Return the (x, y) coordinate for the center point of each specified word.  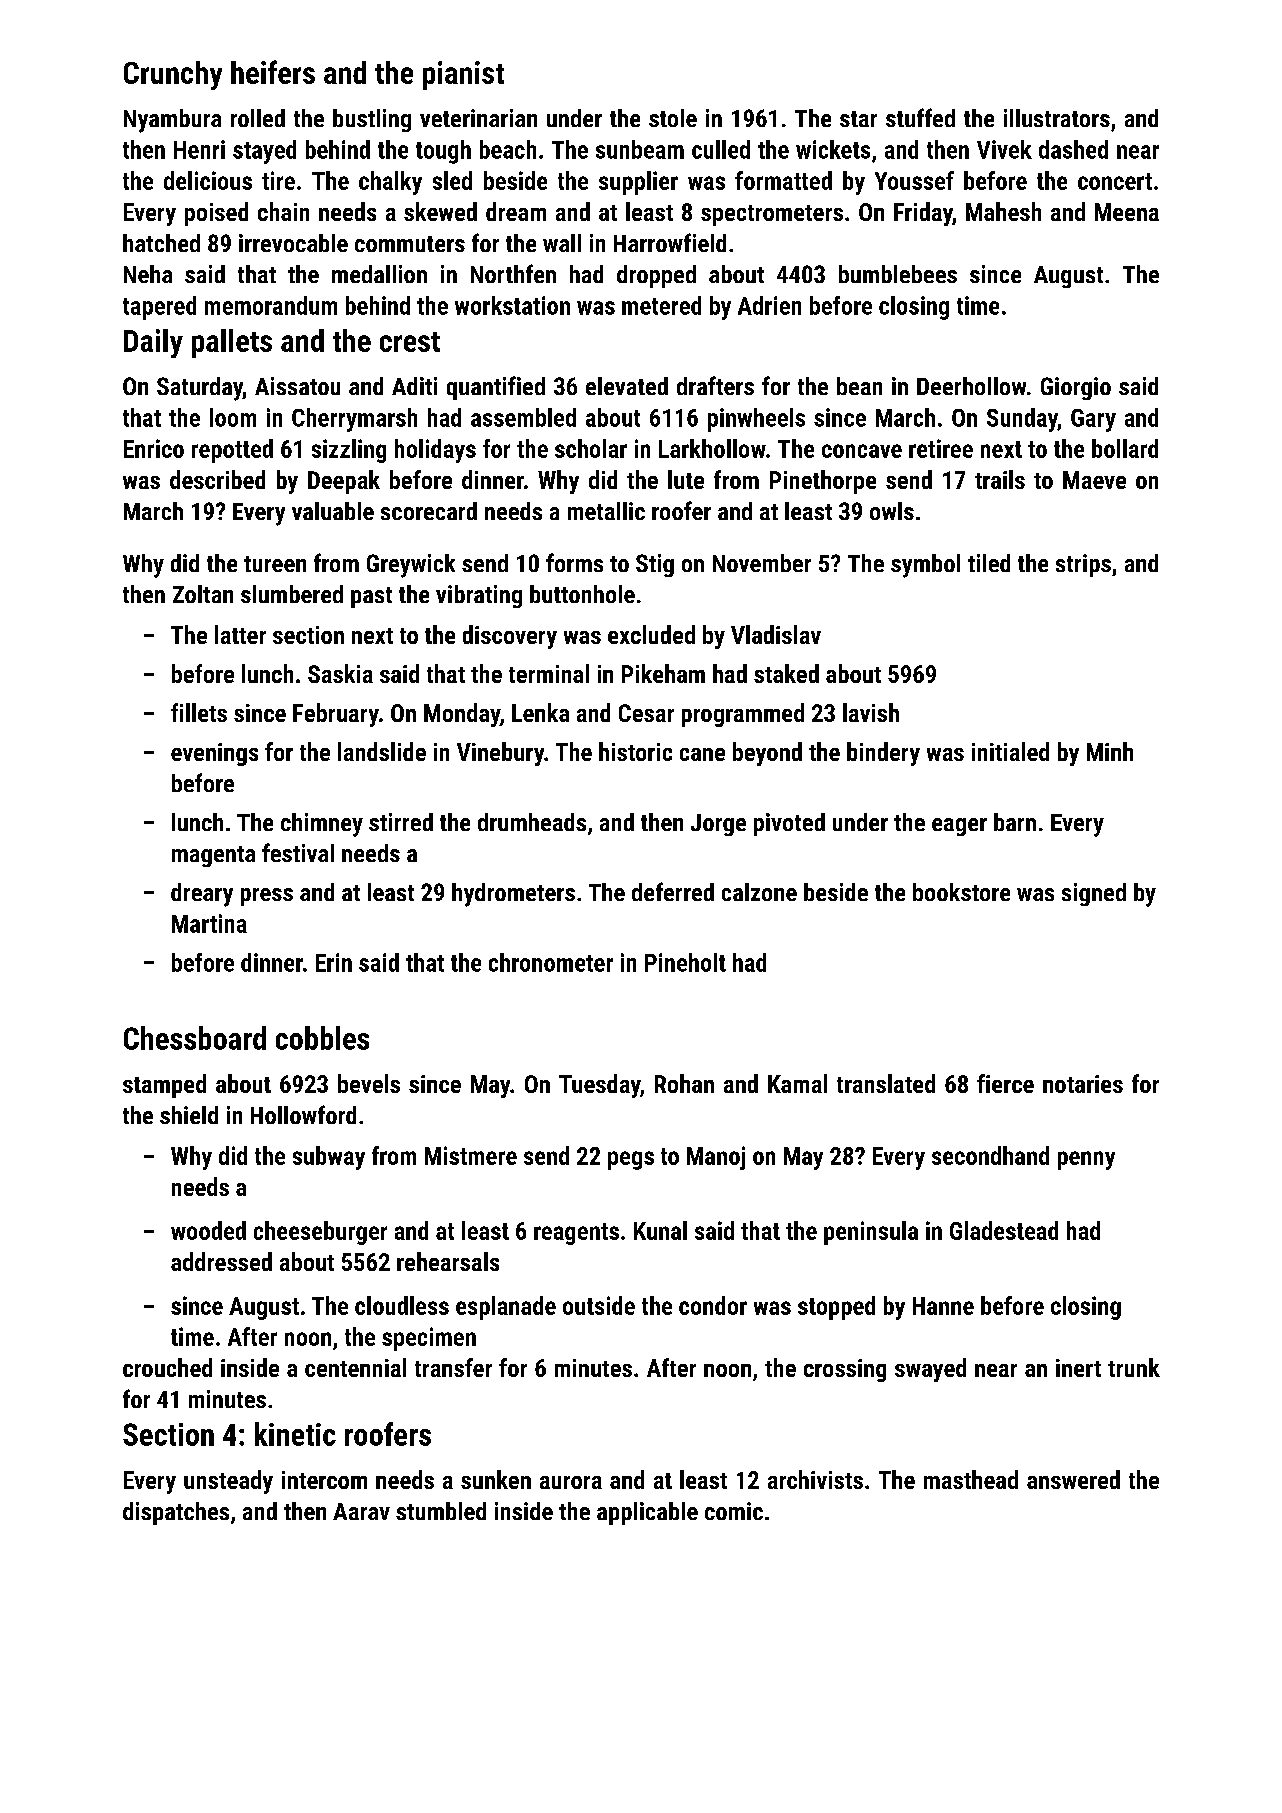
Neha (148, 274)
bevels (369, 1083)
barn (1015, 822)
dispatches (176, 1513)
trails (1000, 479)
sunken (496, 1479)
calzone (759, 892)
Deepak (344, 482)
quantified (496, 388)
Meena (1127, 212)
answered (1073, 1479)
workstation (512, 305)
